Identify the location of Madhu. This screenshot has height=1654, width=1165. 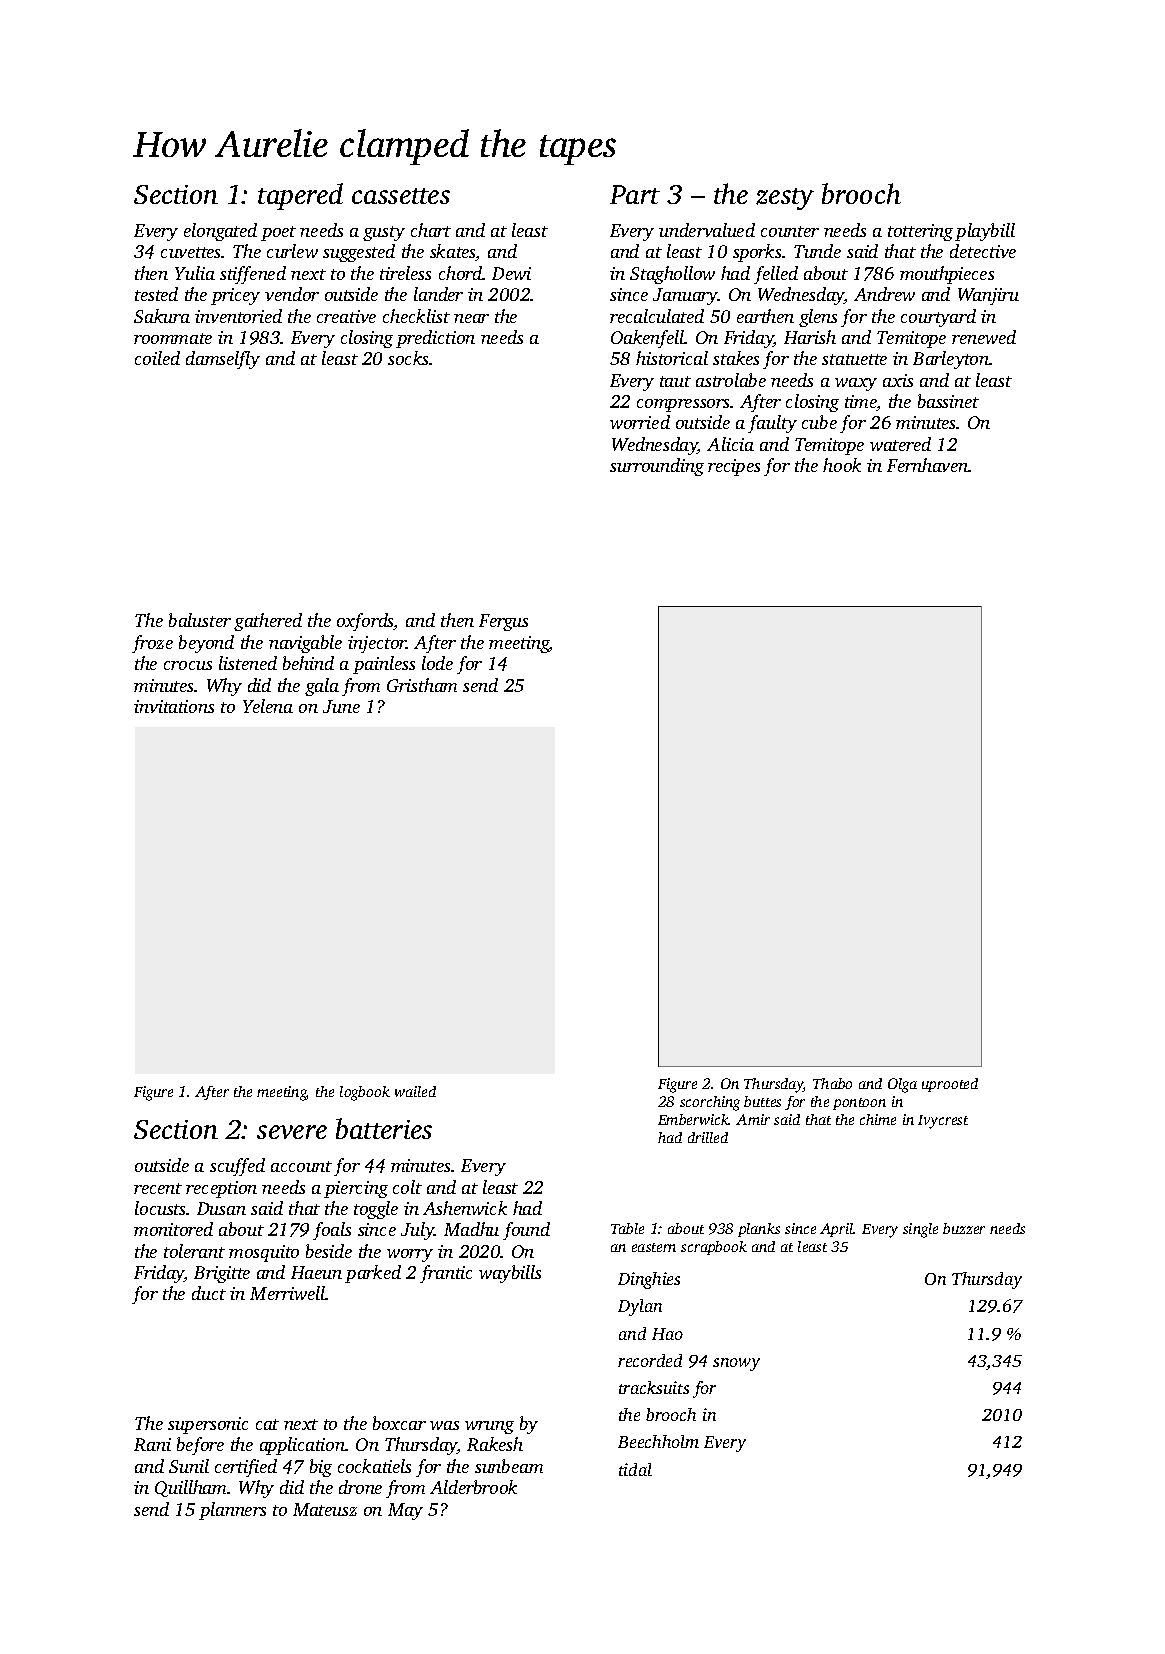
(471, 1229).
